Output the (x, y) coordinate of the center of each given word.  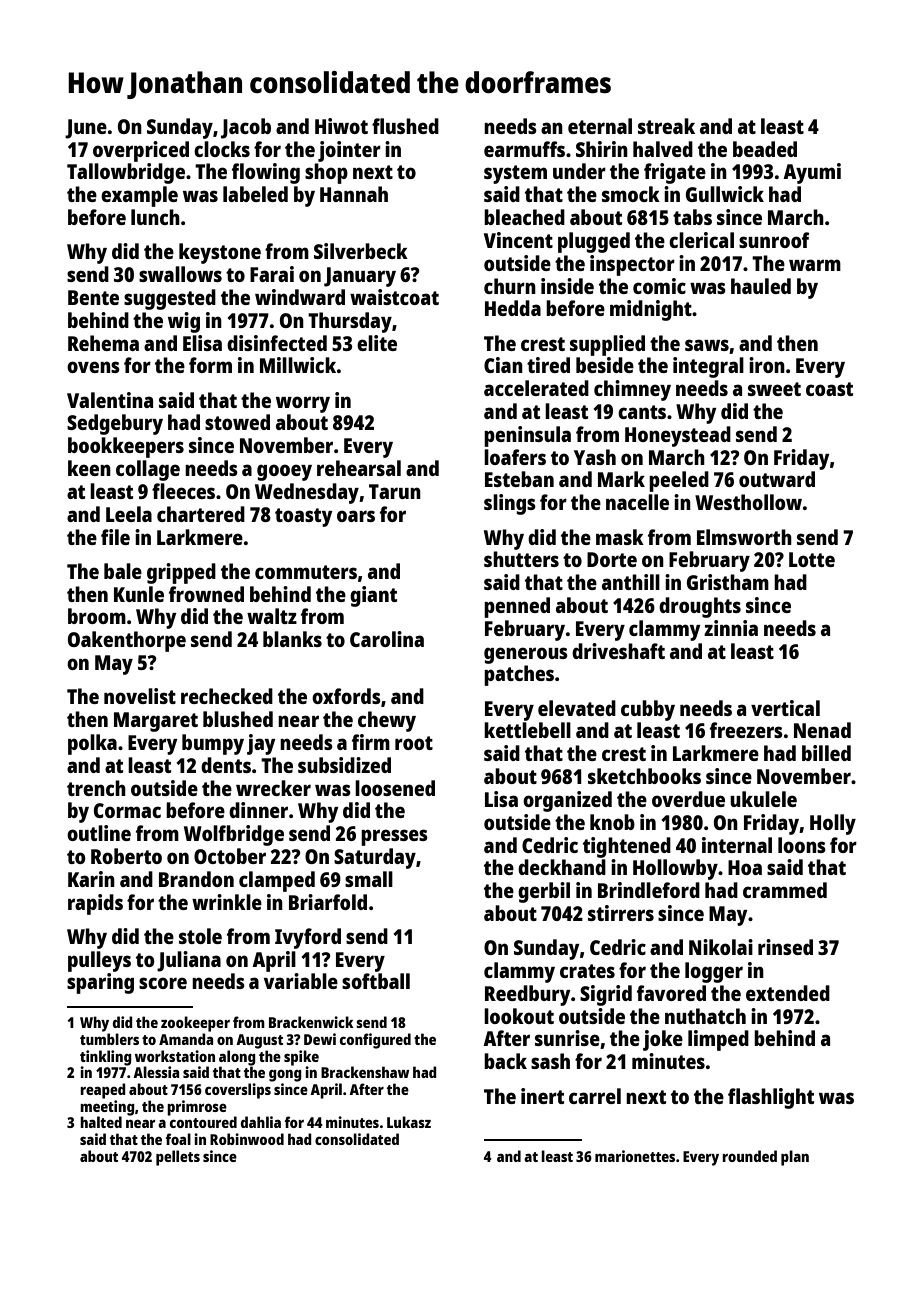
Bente (93, 297)
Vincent (518, 240)
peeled (679, 481)
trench (96, 788)
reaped (103, 1091)
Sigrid (606, 995)
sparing (100, 983)
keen (89, 468)
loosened (395, 788)
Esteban (519, 479)
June (86, 129)
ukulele (763, 799)
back (505, 1061)
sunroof (774, 240)
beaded (765, 149)
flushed (405, 126)
